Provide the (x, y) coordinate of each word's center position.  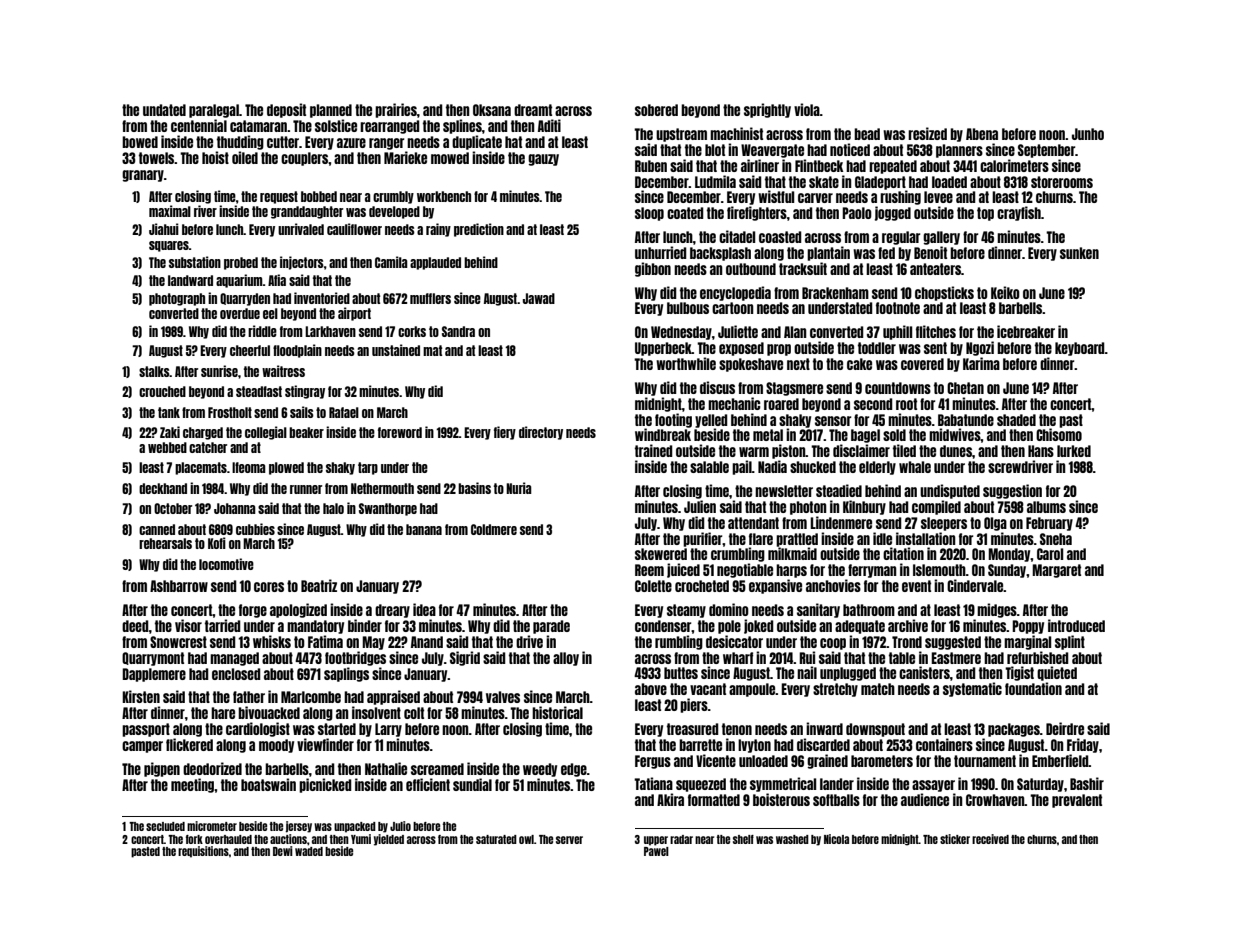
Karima (981, 363)
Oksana (492, 110)
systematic (972, 689)
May (373, 643)
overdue (240, 313)
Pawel (656, 851)
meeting (193, 785)
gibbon (653, 269)
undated (164, 110)
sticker (955, 839)
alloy (566, 659)
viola (807, 109)
